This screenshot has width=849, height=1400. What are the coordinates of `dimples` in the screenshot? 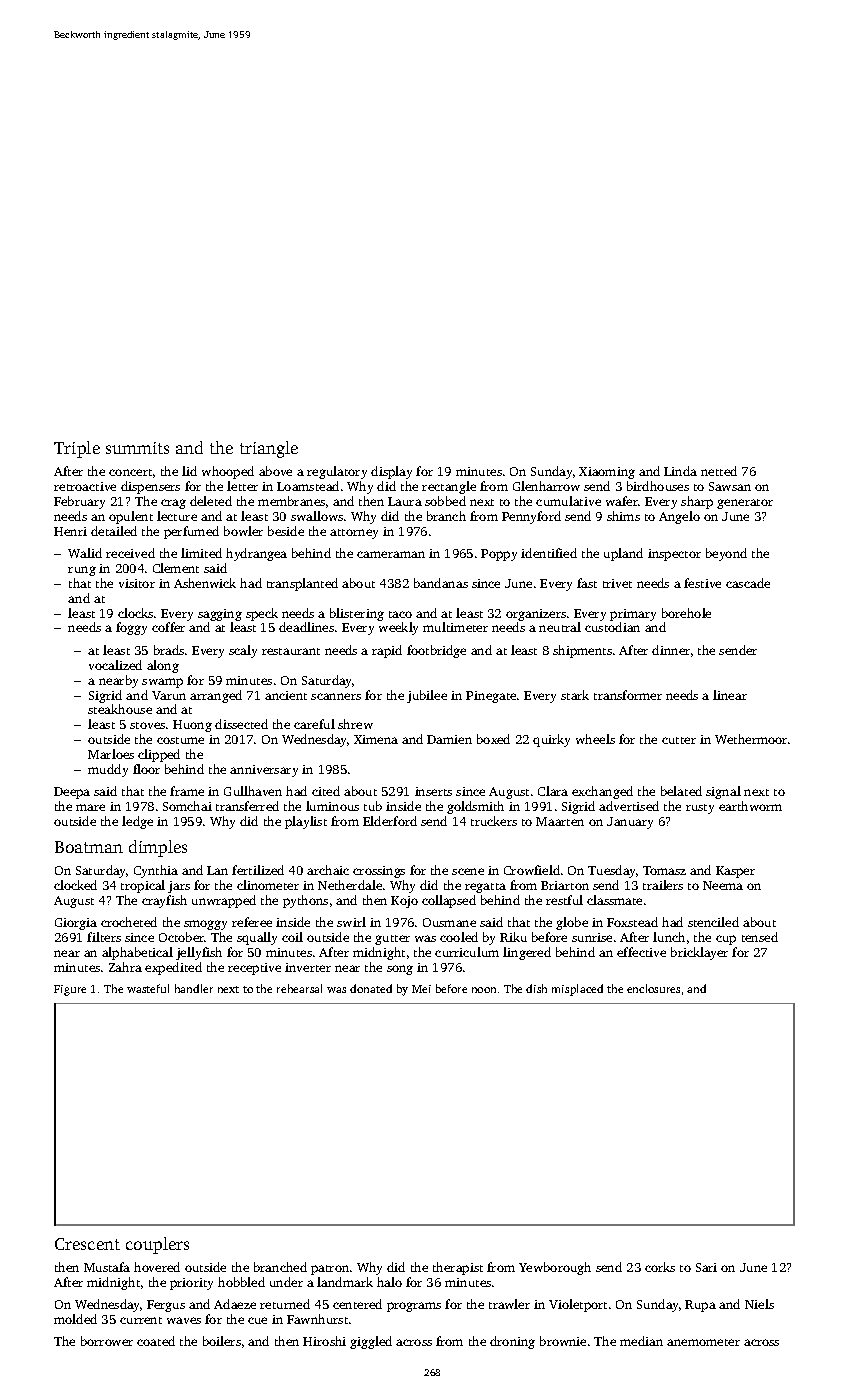 It's located at (158, 848).
